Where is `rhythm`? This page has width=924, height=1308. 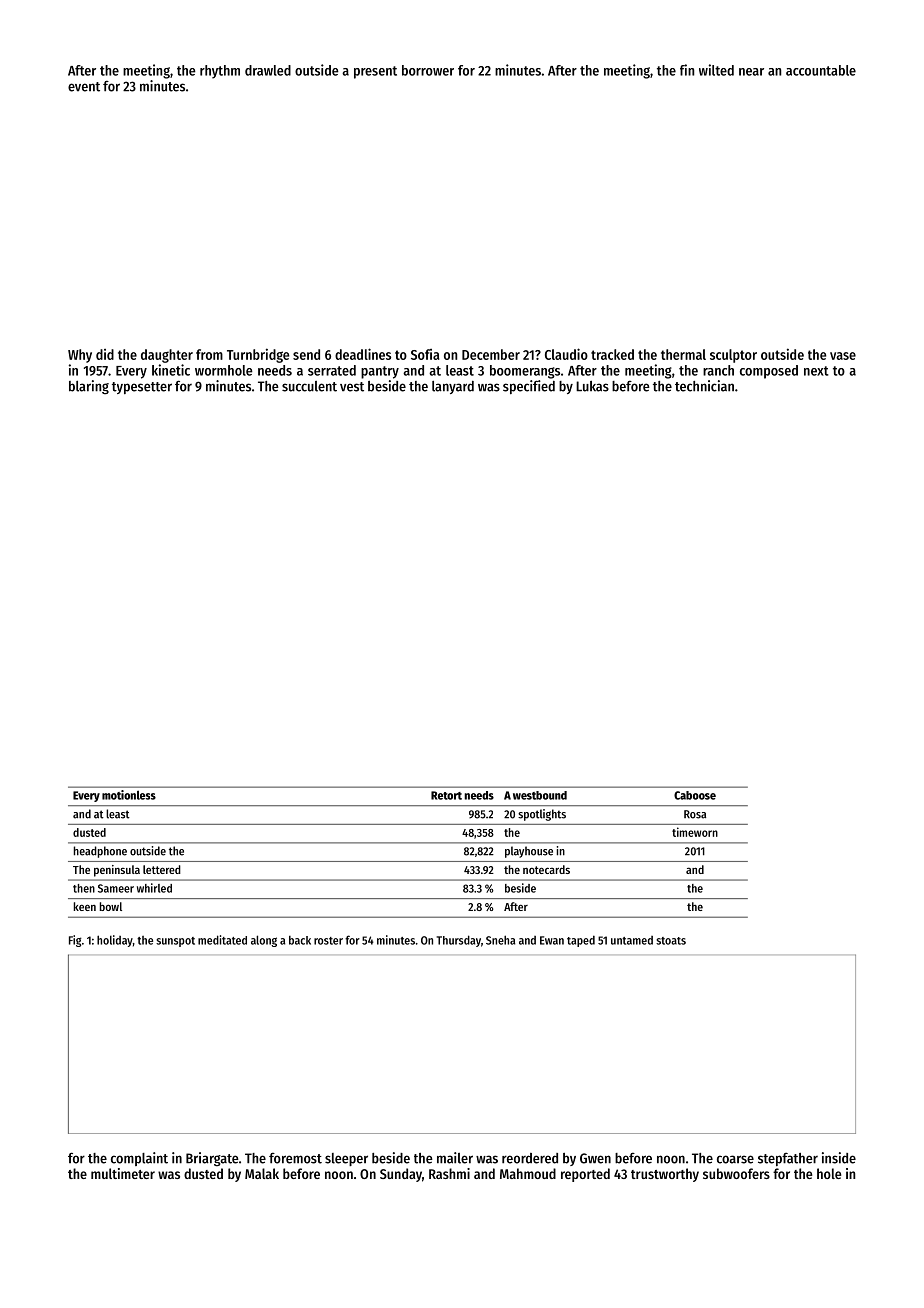 rhythm is located at coordinates (220, 72).
